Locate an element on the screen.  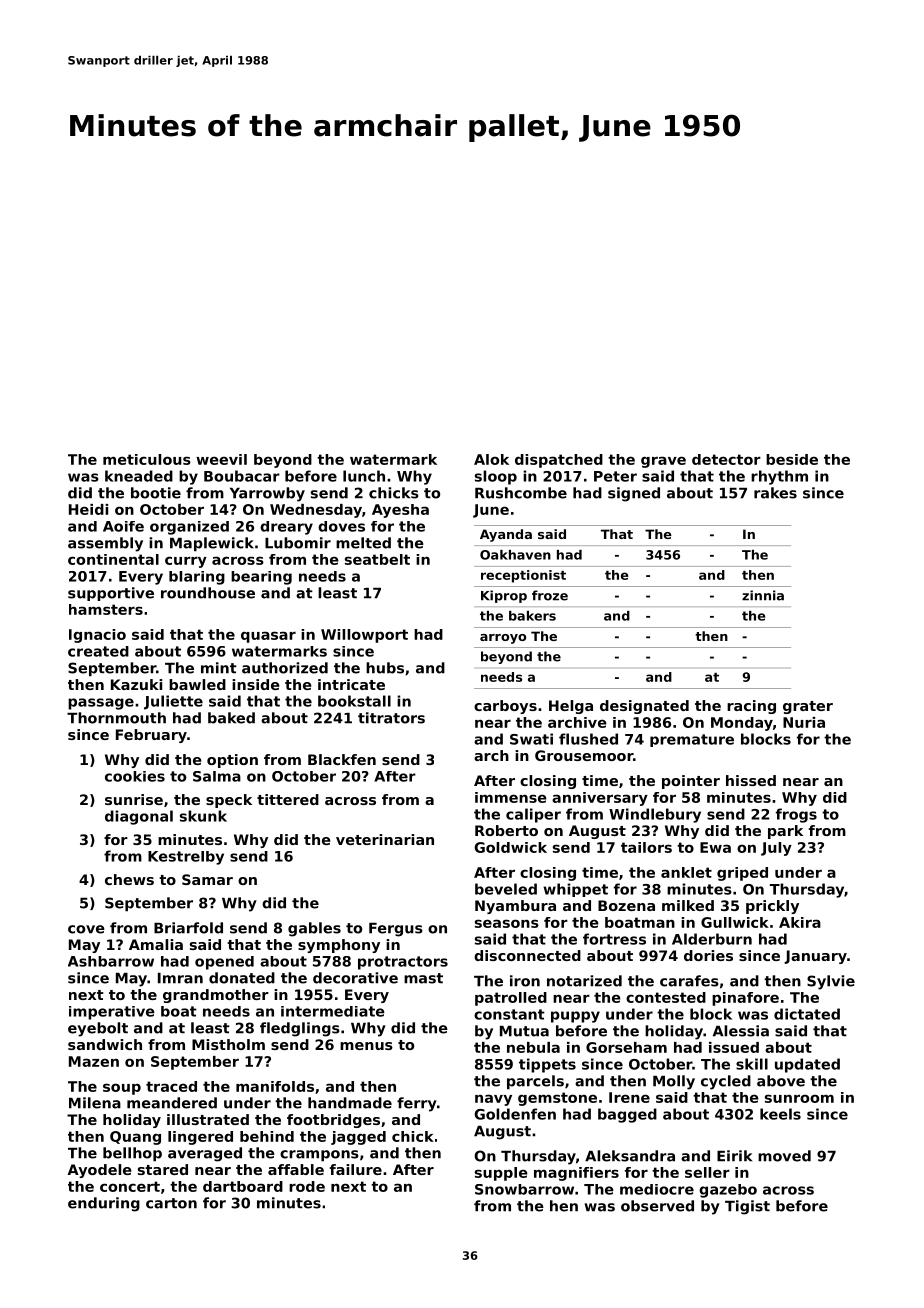
Kiprop is located at coordinates (504, 596).
